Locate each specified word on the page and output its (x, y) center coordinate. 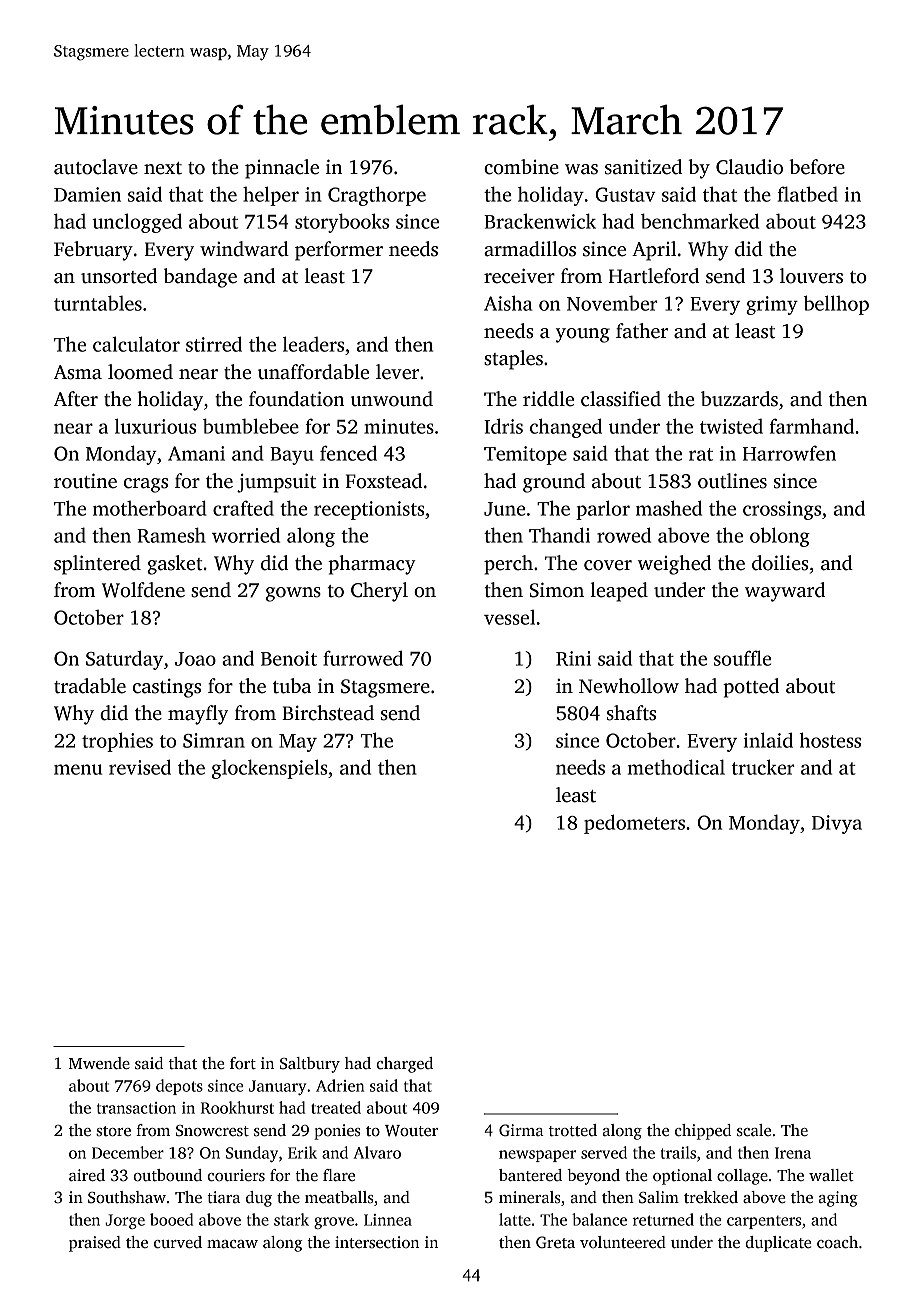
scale (754, 1130)
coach (837, 1242)
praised (95, 1244)
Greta (555, 1242)
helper (271, 196)
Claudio (749, 167)
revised (140, 767)
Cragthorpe (377, 196)
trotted (573, 1130)
